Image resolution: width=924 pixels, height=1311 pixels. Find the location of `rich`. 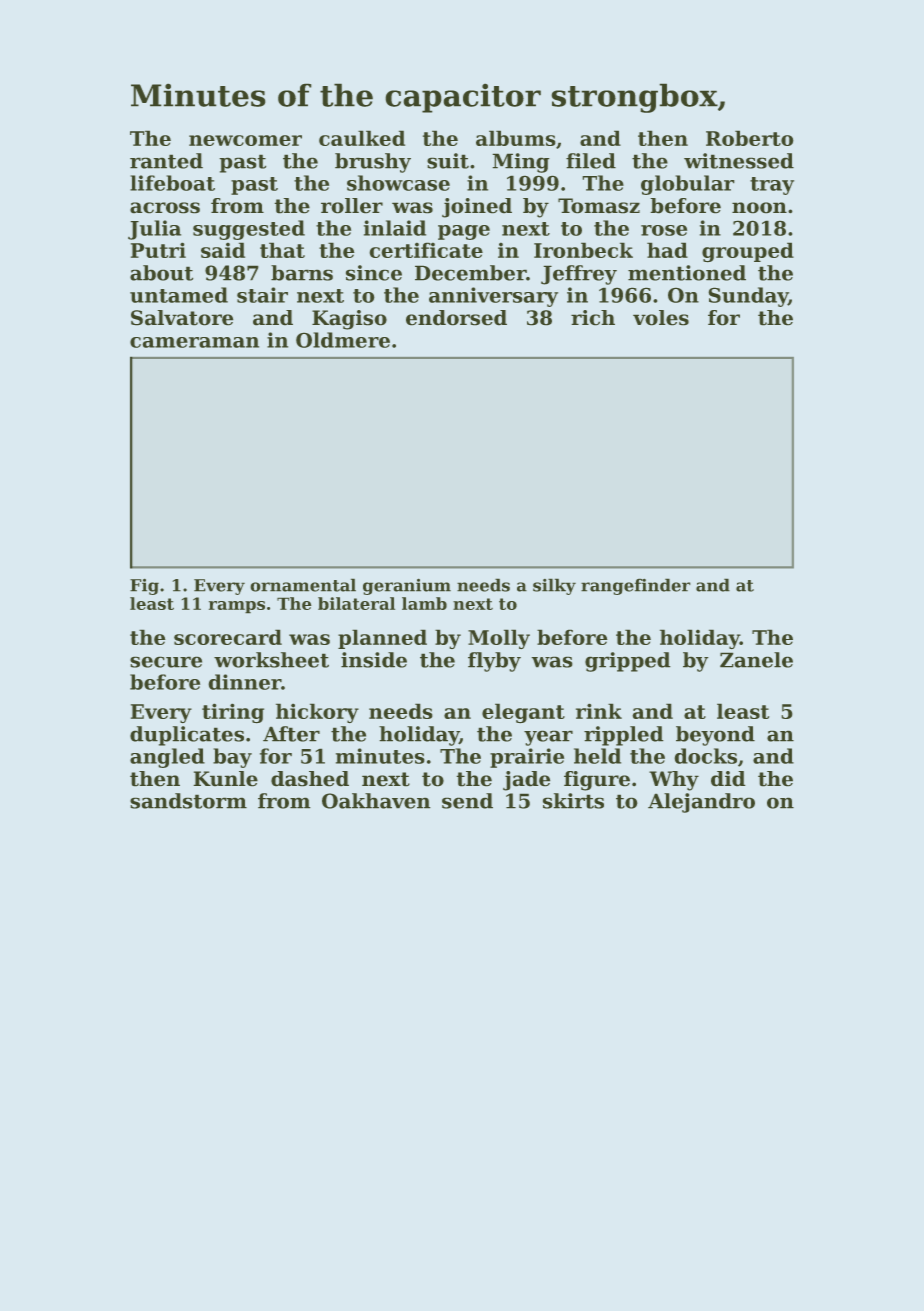

rich is located at coordinates (593, 318).
